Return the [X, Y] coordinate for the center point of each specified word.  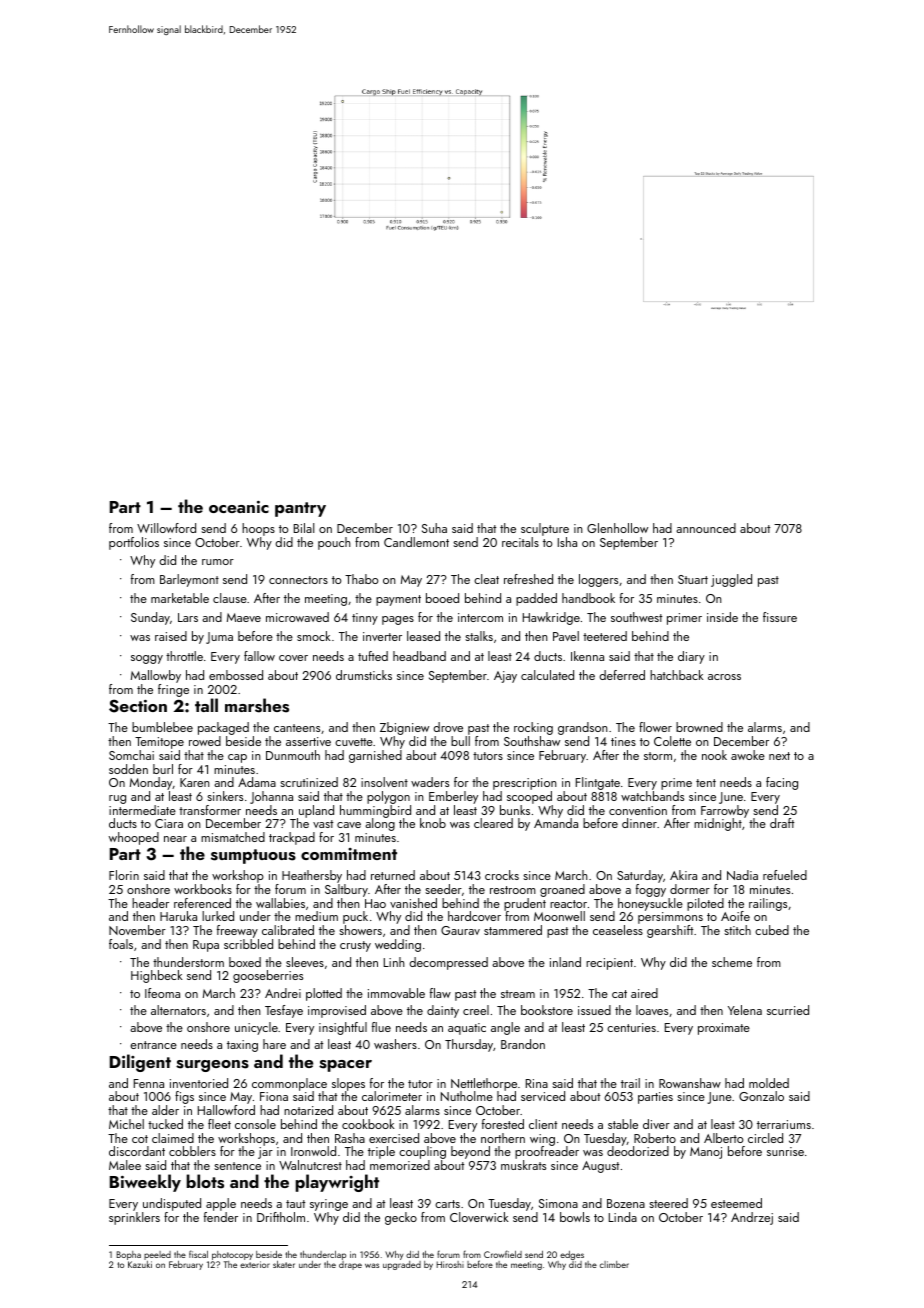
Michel [126, 1124]
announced [706, 528]
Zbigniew [404, 728]
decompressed [449, 963]
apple [221, 1204]
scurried [788, 1010]
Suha [434, 528]
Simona [558, 1203]
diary [691, 657]
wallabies [280, 903]
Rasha [350, 1138]
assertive [308, 741]
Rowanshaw [690, 1083]
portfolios [134, 543]
